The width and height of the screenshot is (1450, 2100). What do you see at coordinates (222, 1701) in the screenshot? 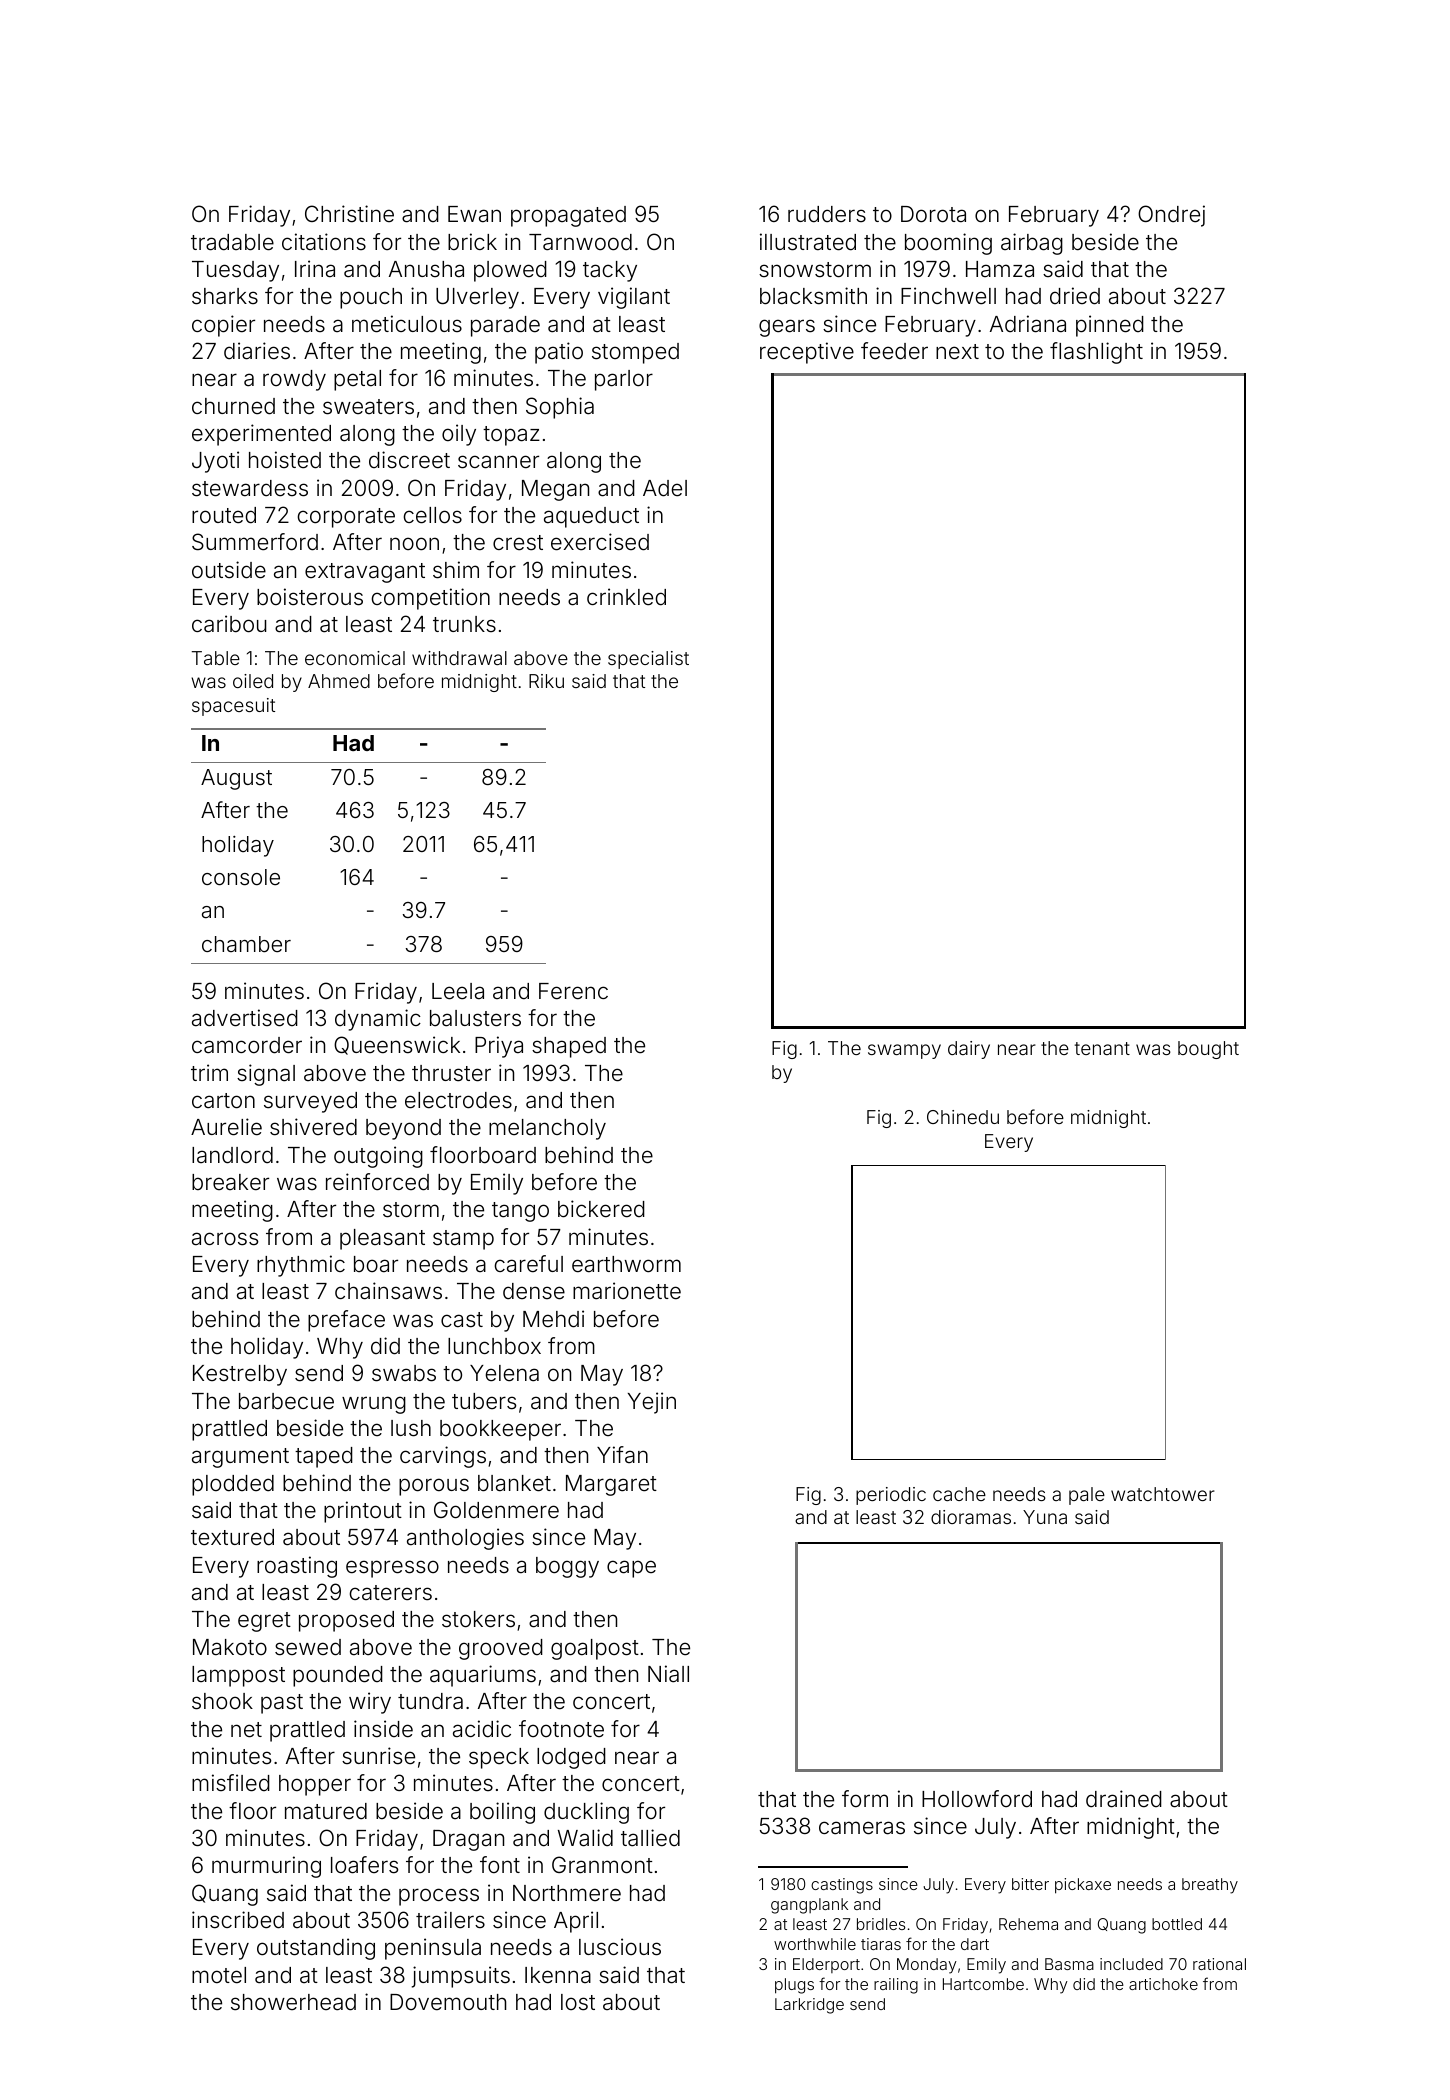
I see `shook` at bounding box center [222, 1701].
